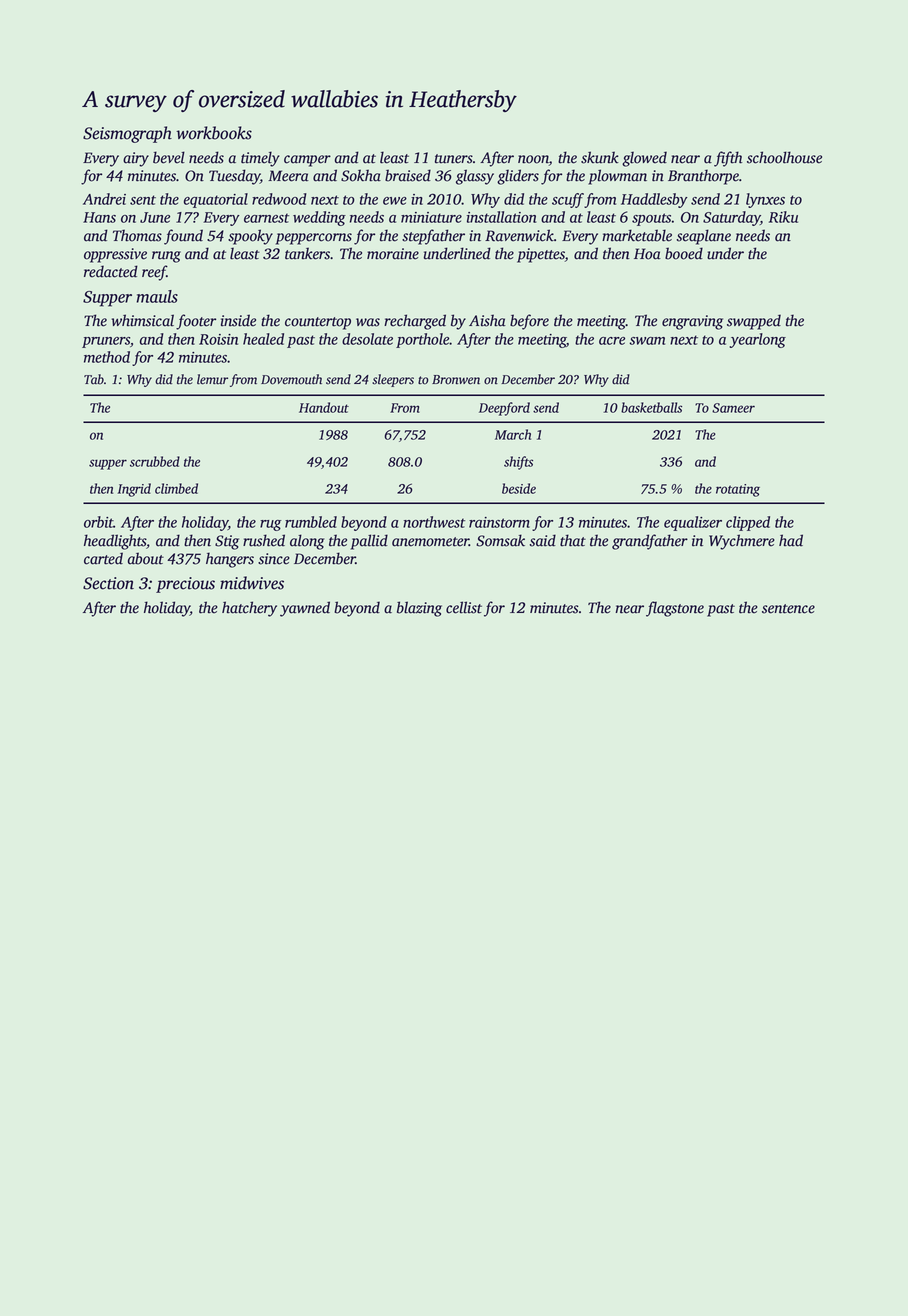  Describe the element at coordinates (212, 379) in the document. I see `lemur` at that location.
